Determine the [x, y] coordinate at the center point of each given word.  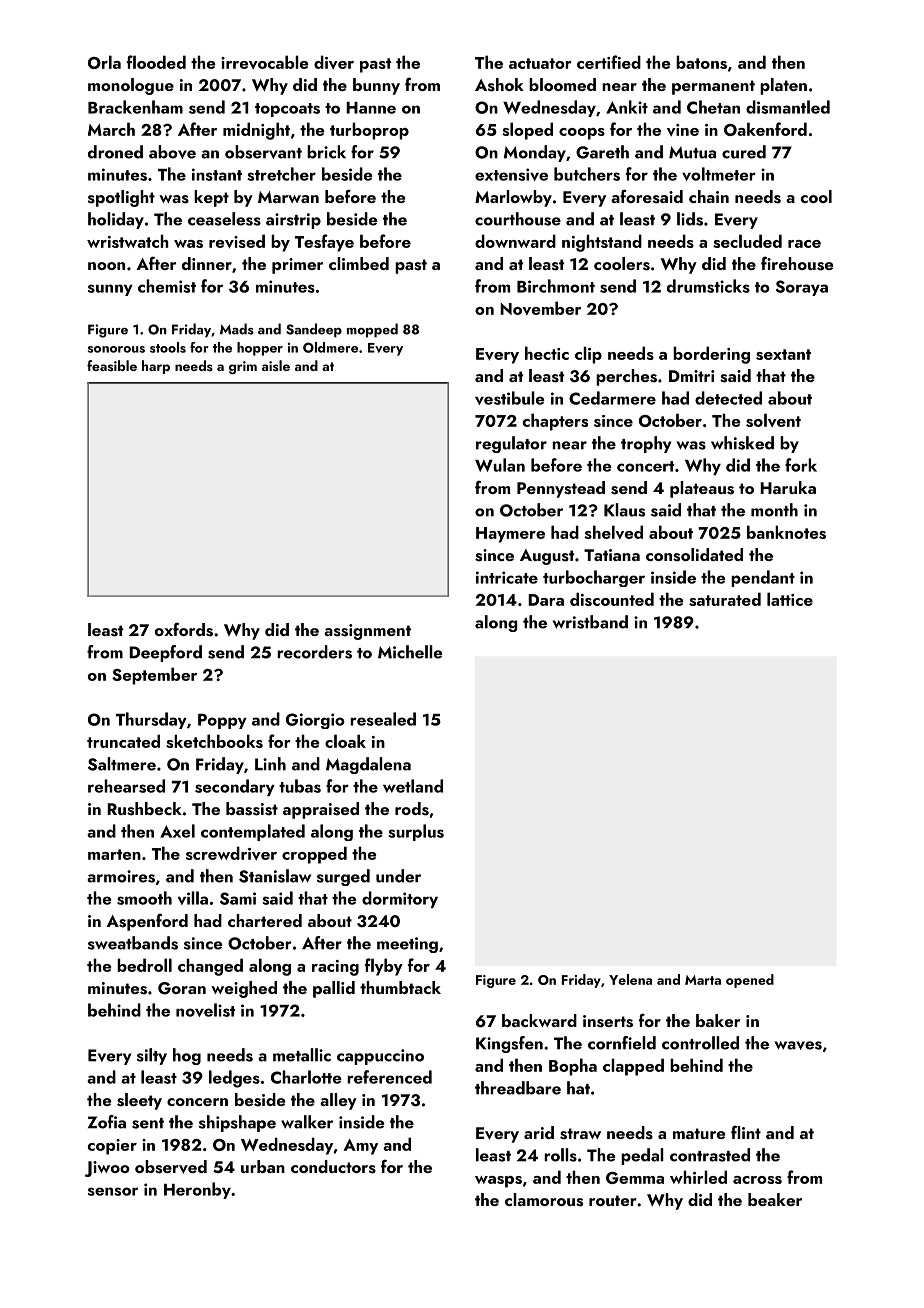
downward [515, 241]
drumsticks [708, 286]
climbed [359, 263]
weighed [244, 989]
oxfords [184, 629]
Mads [237, 329]
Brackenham [135, 107]
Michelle [410, 652]
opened [750, 981]
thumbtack [400, 987]
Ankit [627, 107]
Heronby [197, 1190]
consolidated [694, 555]
